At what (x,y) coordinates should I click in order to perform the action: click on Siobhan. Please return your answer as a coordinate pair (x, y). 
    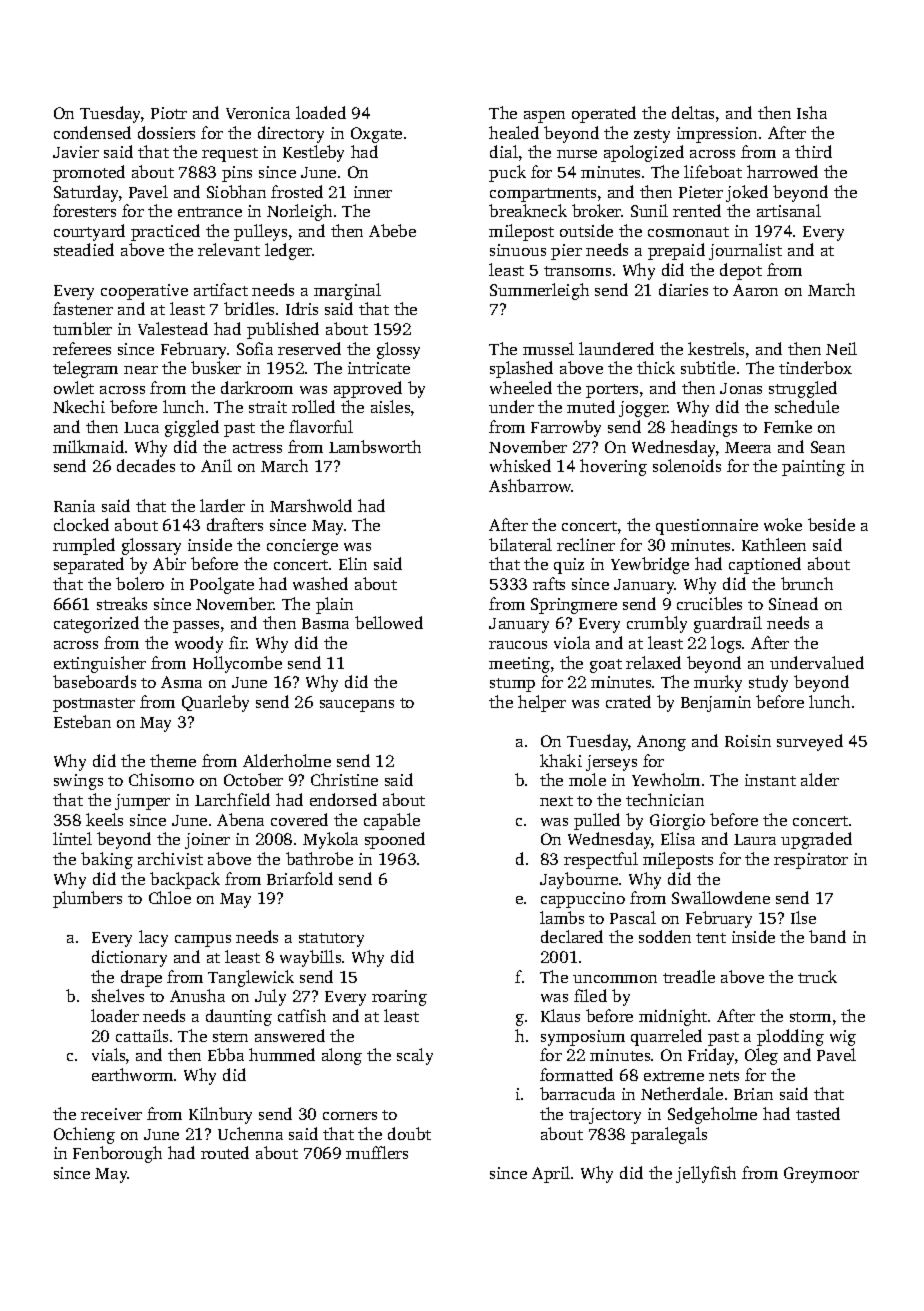
    Looking at the image, I should click on (236, 191).
